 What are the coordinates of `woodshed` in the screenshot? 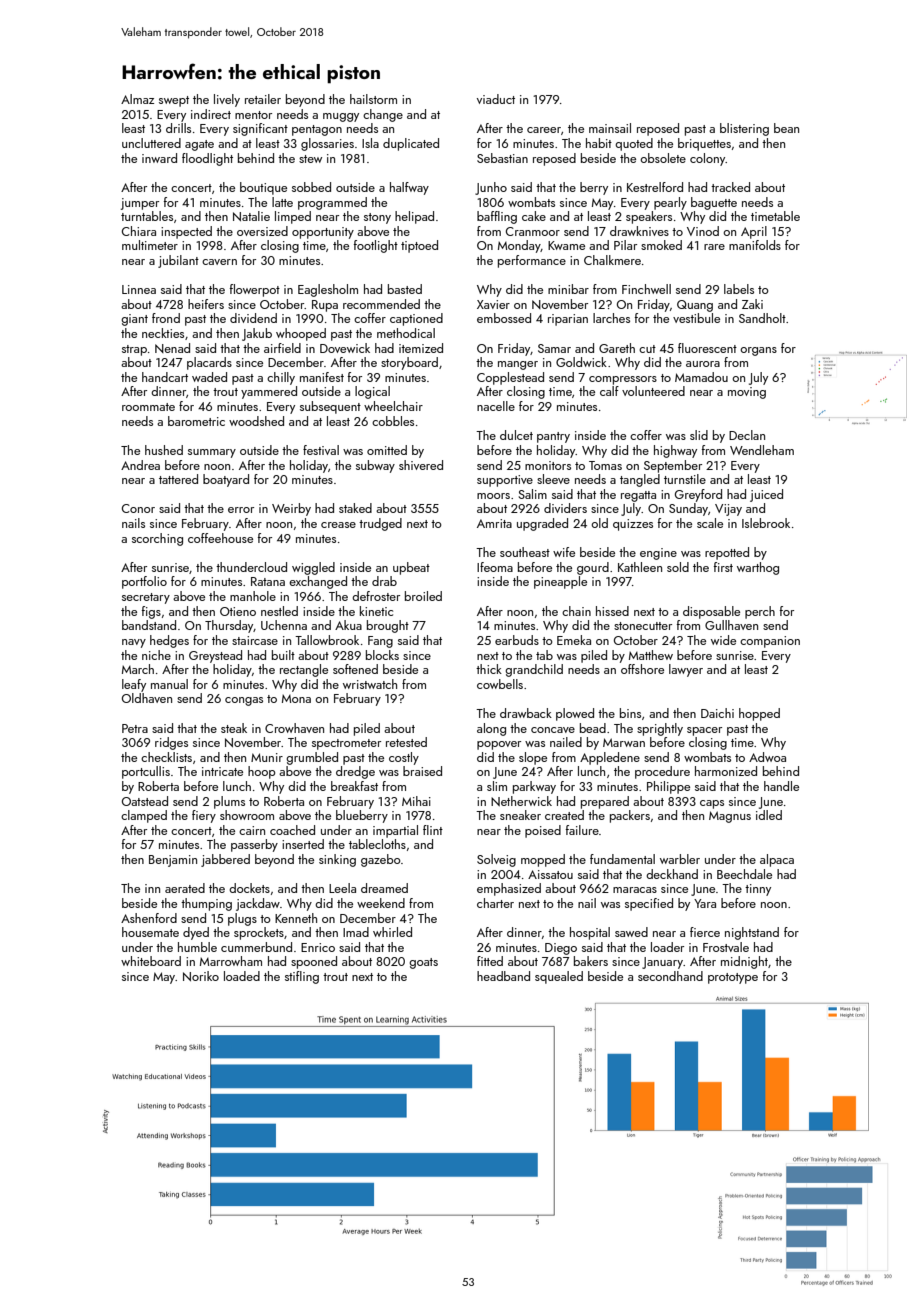 It's located at (256, 421).
